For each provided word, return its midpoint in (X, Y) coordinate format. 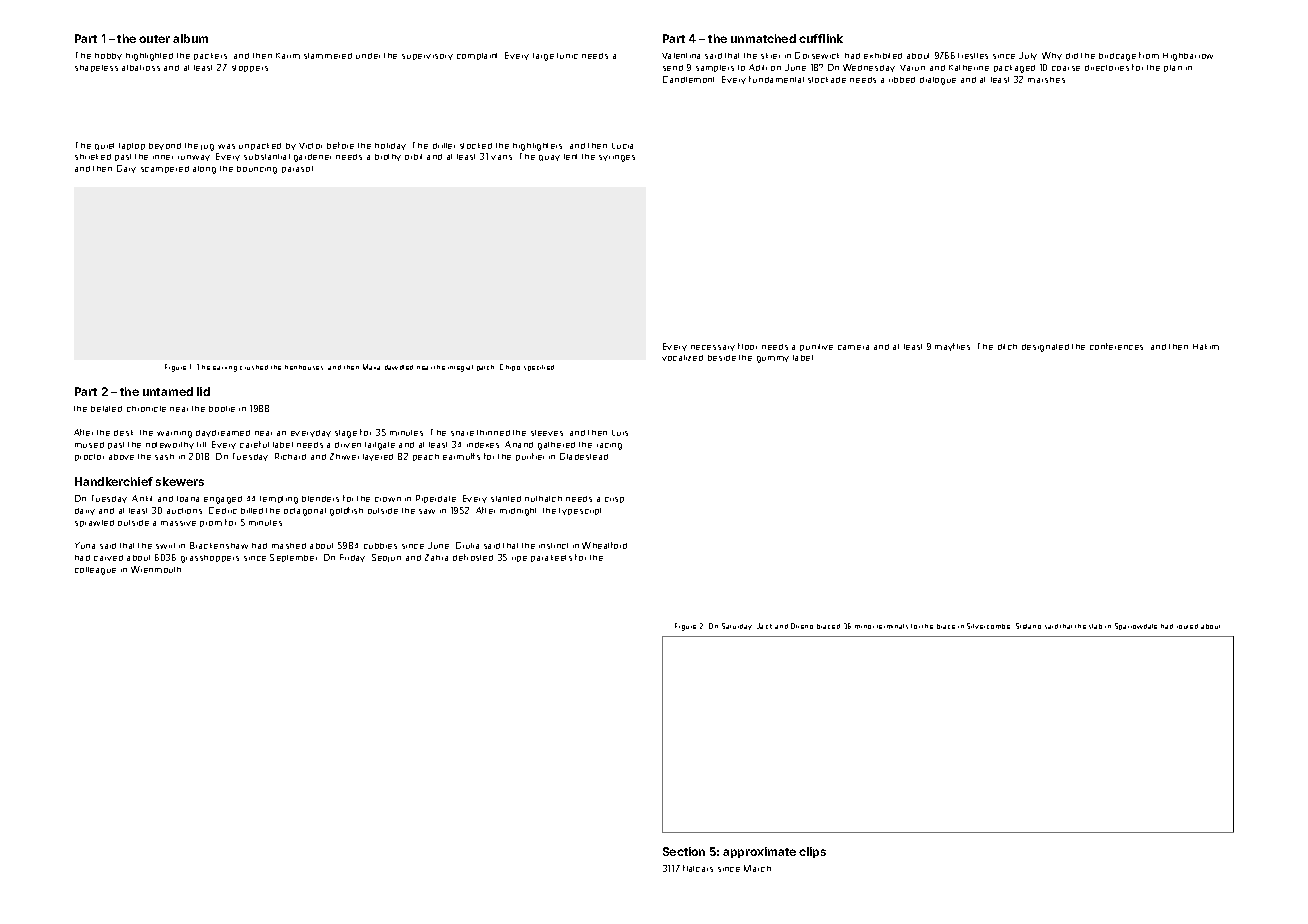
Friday (352, 558)
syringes (617, 158)
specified (539, 368)
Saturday (737, 626)
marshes (1046, 80)
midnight (518, 512)
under (368, 56)
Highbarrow (1188, 57)
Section (684, 851)
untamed (168, 391)
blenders (320, 499)
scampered (165, 169)
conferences (1116, 346)
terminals (892, 626)
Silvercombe (988, 626)
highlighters (537, 147)
